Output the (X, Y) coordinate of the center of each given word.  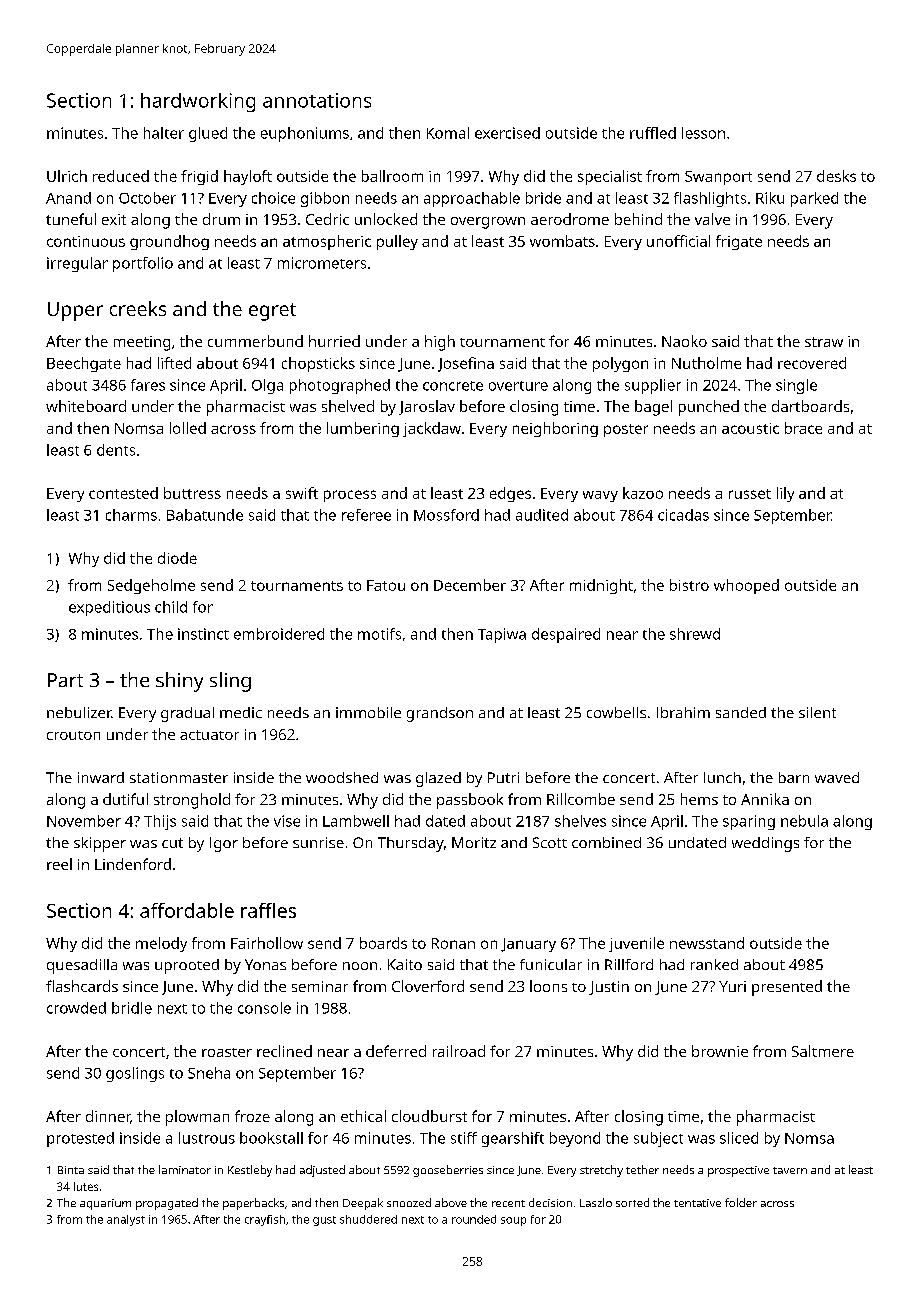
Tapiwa (502, 635)
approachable (472, 199)
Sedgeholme (151, 586)
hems (699, 799)
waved (837, 777)
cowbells (616, 712)
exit (114, 219)
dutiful (125, 799)
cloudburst (429, 1116)
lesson (703, 133)
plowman (197, 1118)
